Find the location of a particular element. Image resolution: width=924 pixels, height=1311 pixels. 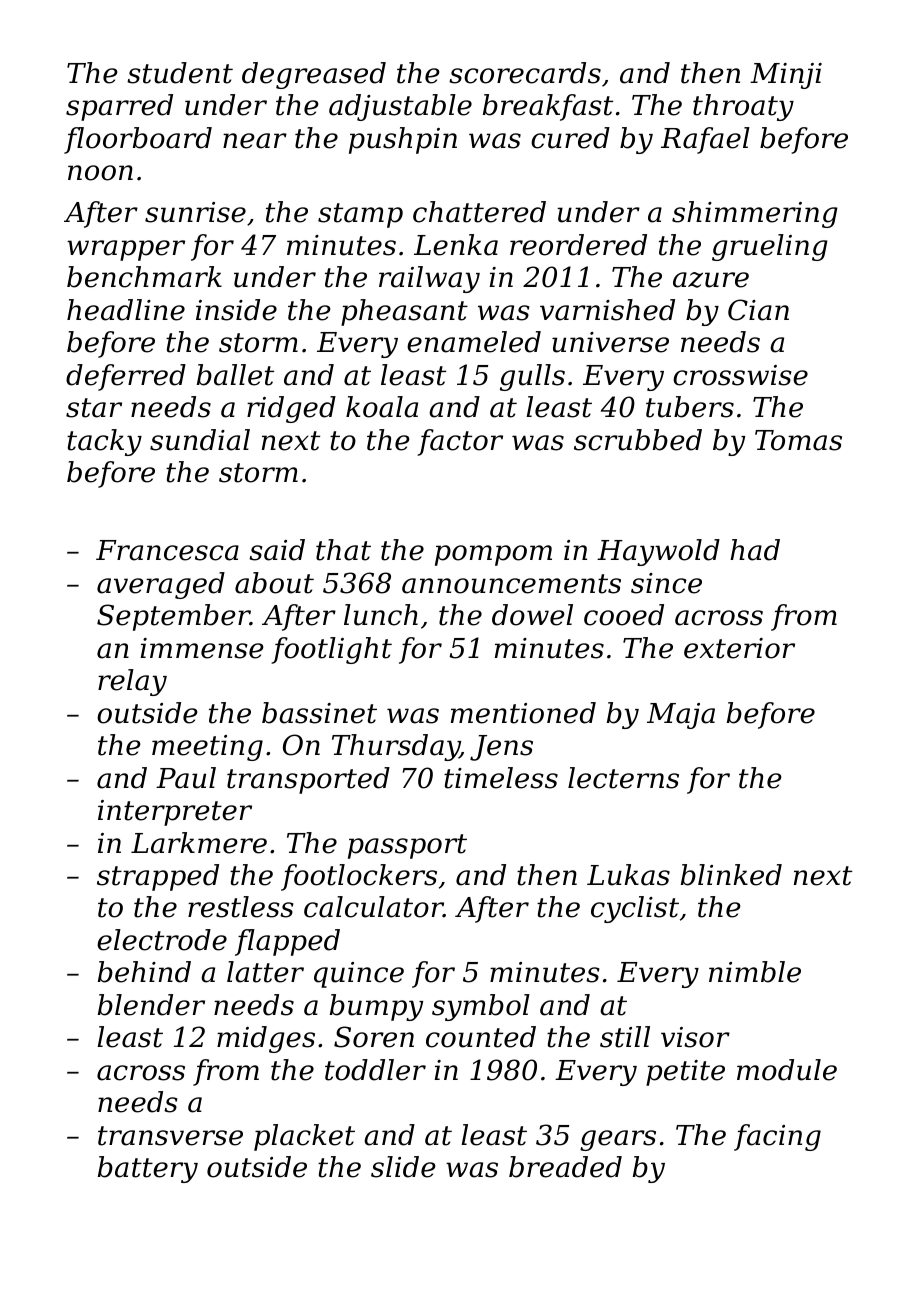

student is located at coordinates (180, 73).
